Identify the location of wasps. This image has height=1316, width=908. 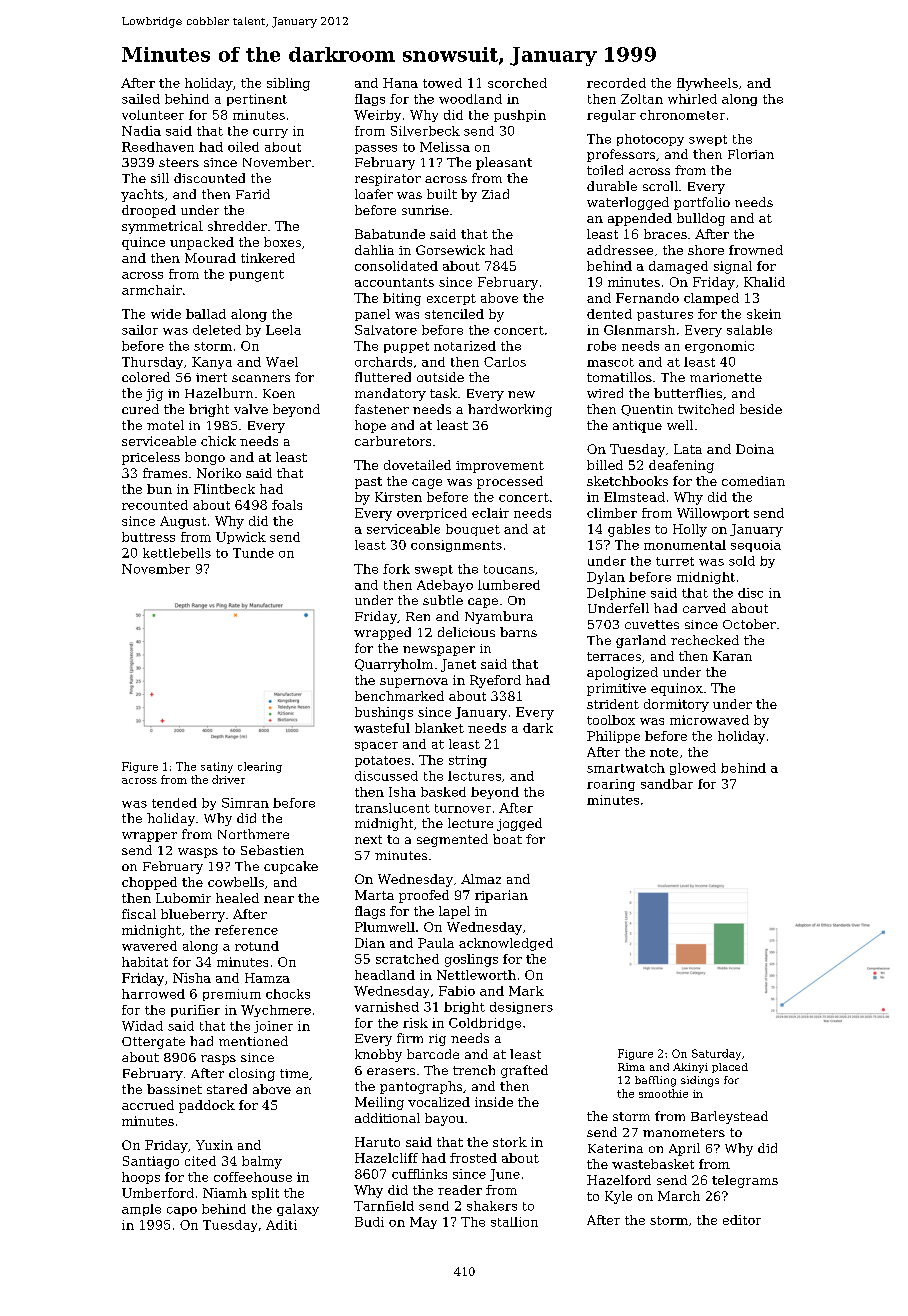
(198, 853).
